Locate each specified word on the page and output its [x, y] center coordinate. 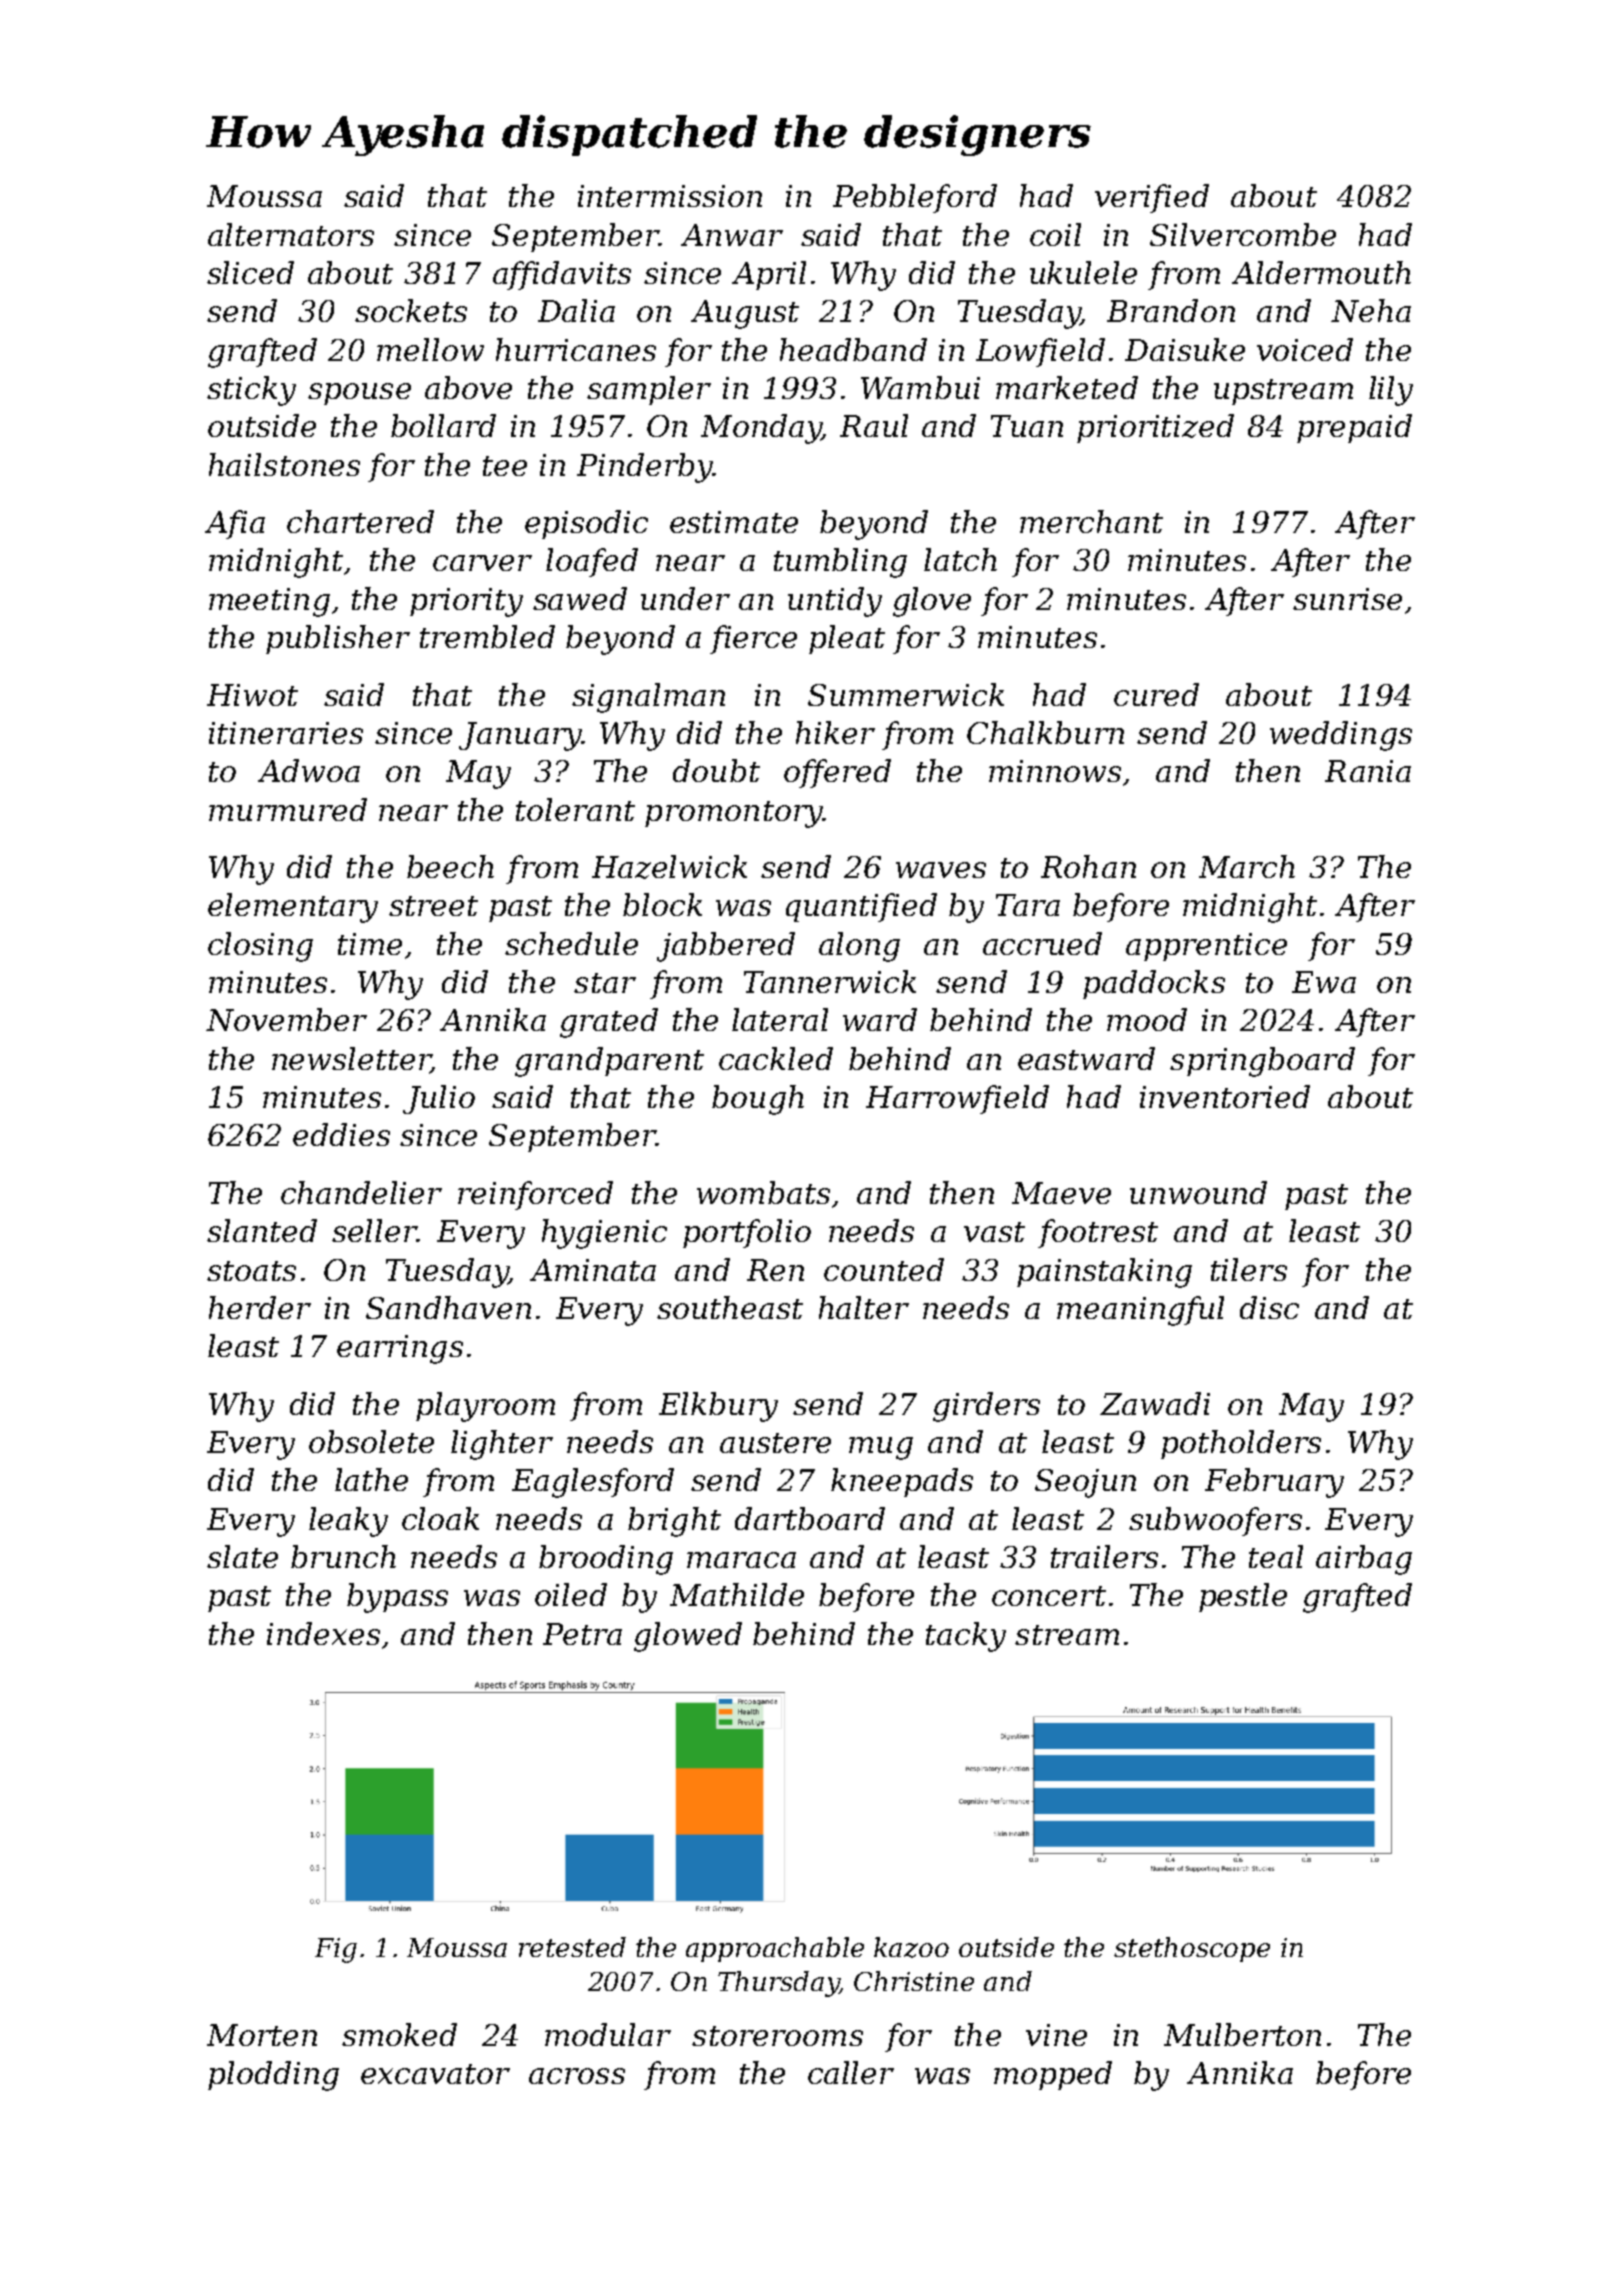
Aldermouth [1321, 272]
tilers [1249, 1269]
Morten [262, 2035]
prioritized [1155, 428]
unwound [1198, 1192]
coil [1055, 234]
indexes [323, 1633]
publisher [338, 639]
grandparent [609, 1062]
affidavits [562, 275]
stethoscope [1192, 1949]
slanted [262, 1230]
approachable [775, 1949]
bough [758, 1100]
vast [994, 1232]
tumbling [840, 563]
